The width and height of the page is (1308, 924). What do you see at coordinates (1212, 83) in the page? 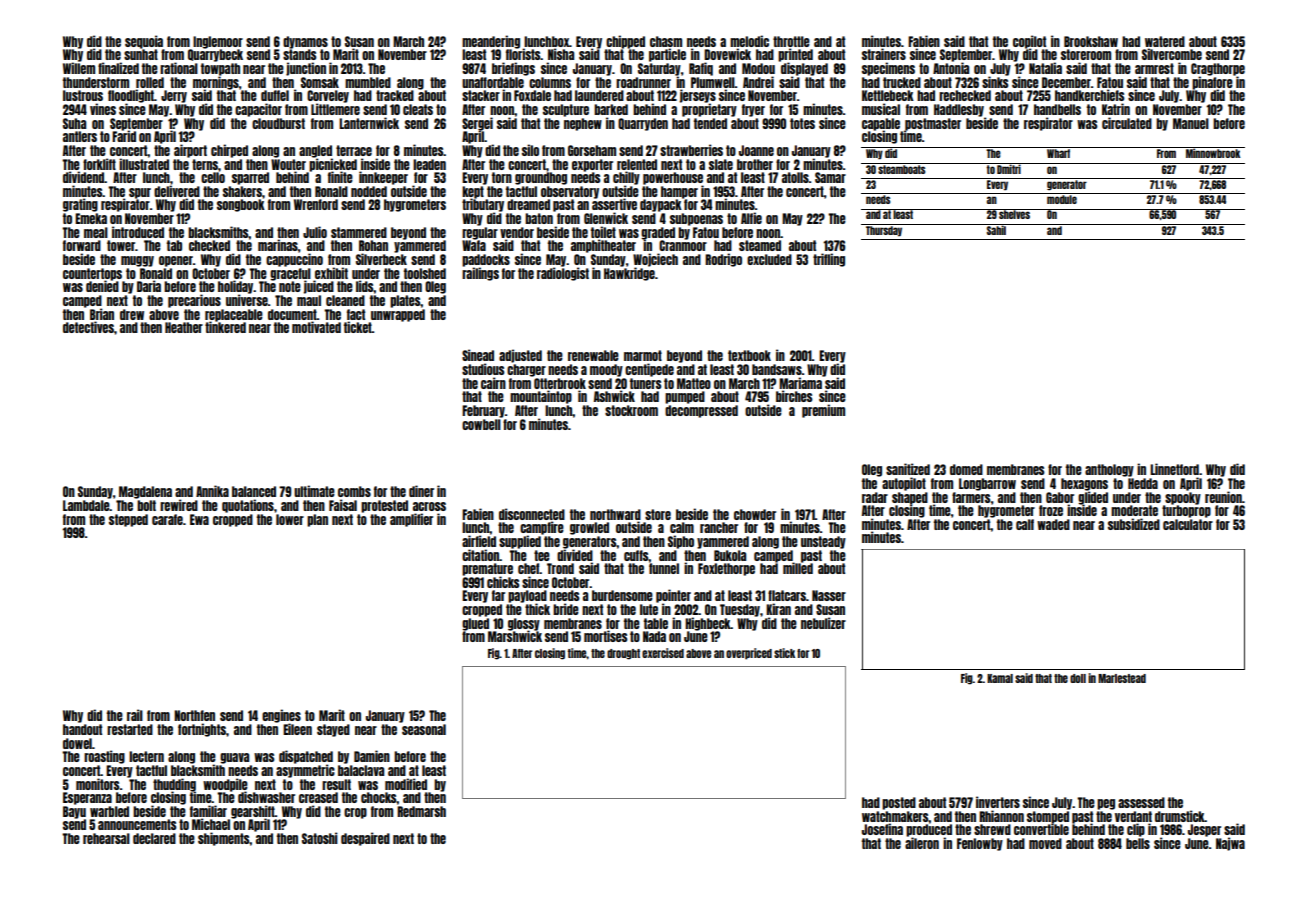
I see `pinafore` at bounding box center [1212, 83].
